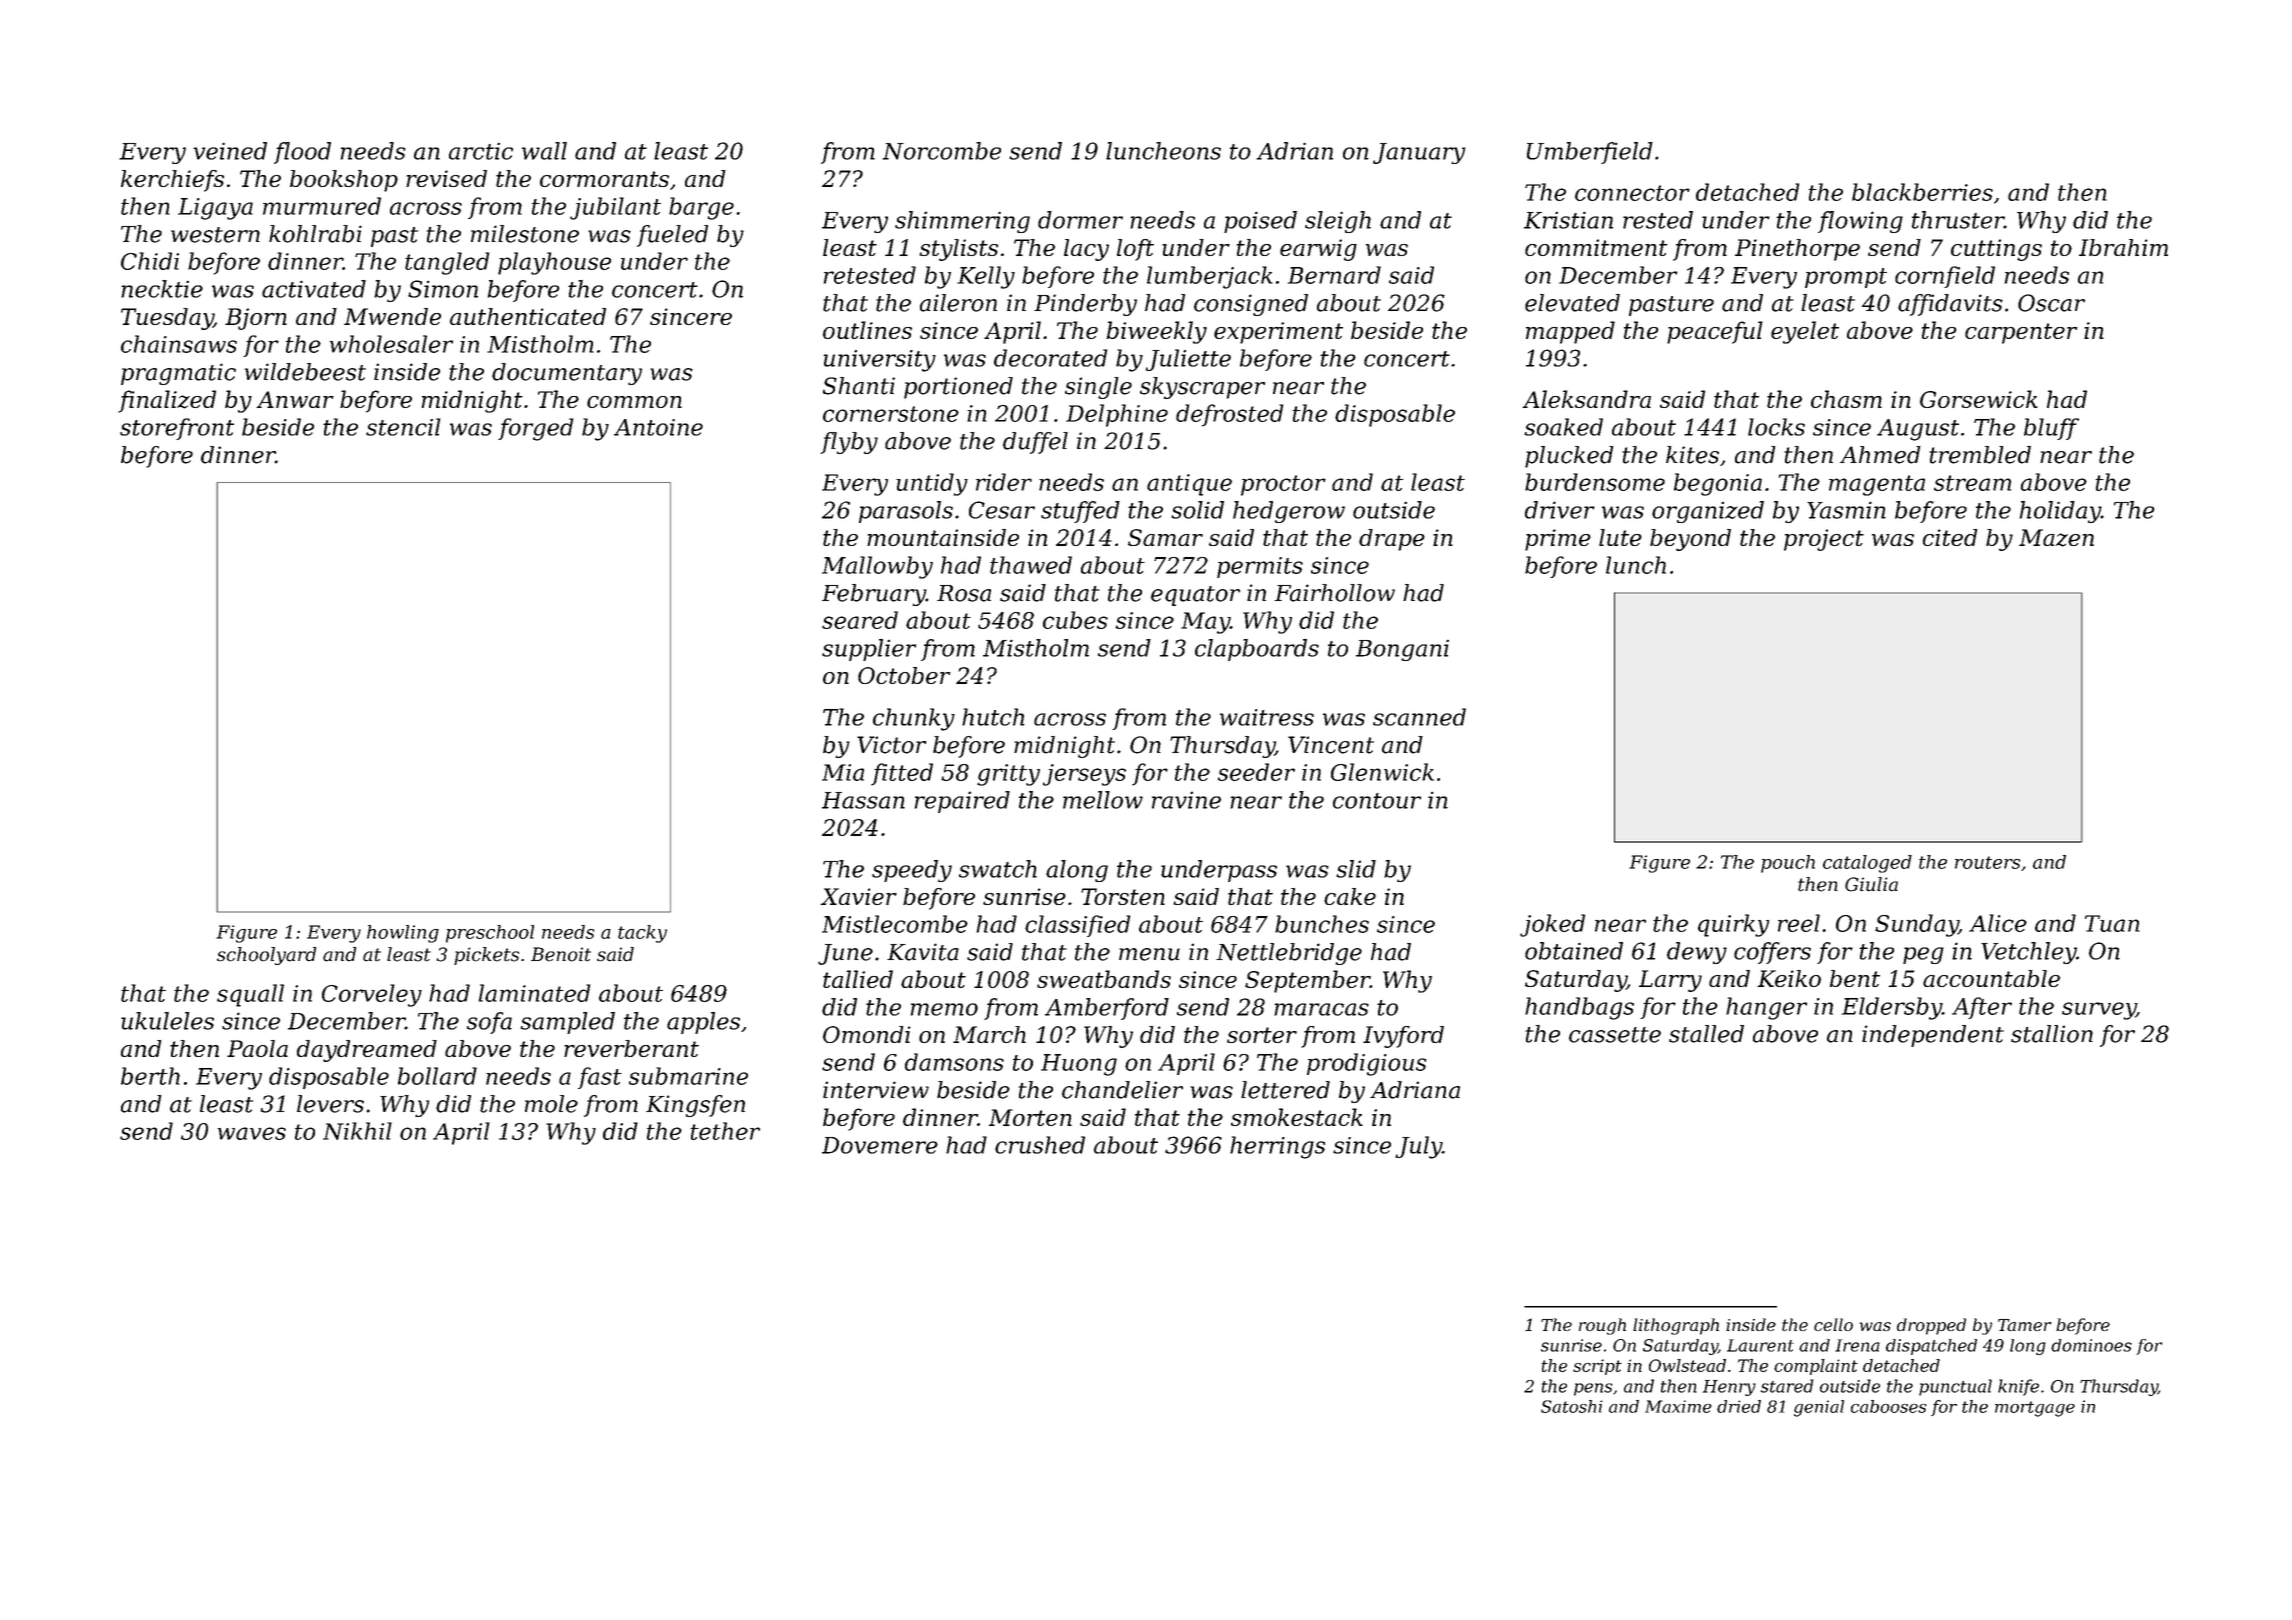 This image has height=1620, width=2292. Describe the element at coordinates (843, 772) in the image. I see `Mia` at that location.
